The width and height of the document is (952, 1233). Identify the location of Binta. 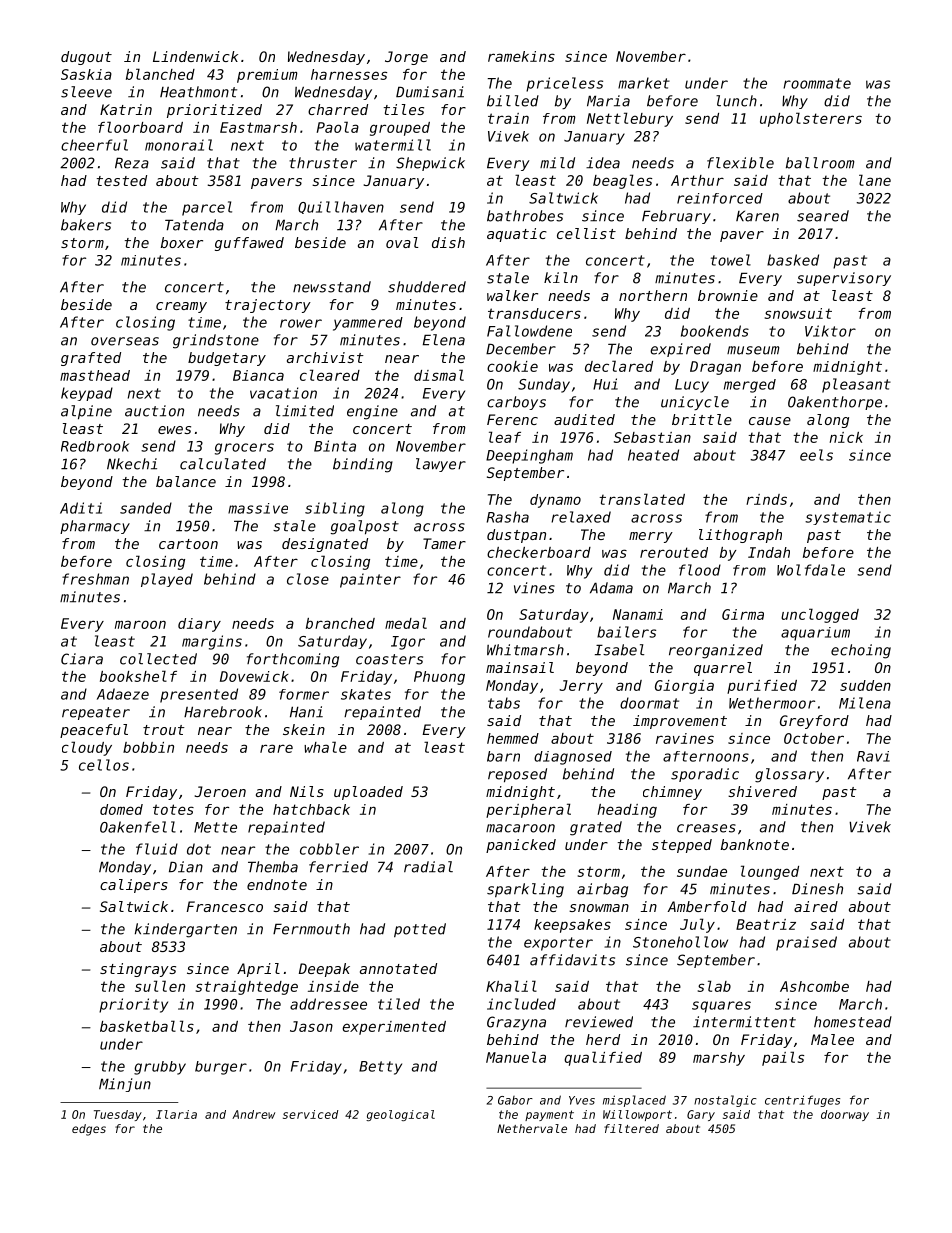
(335, 446).
